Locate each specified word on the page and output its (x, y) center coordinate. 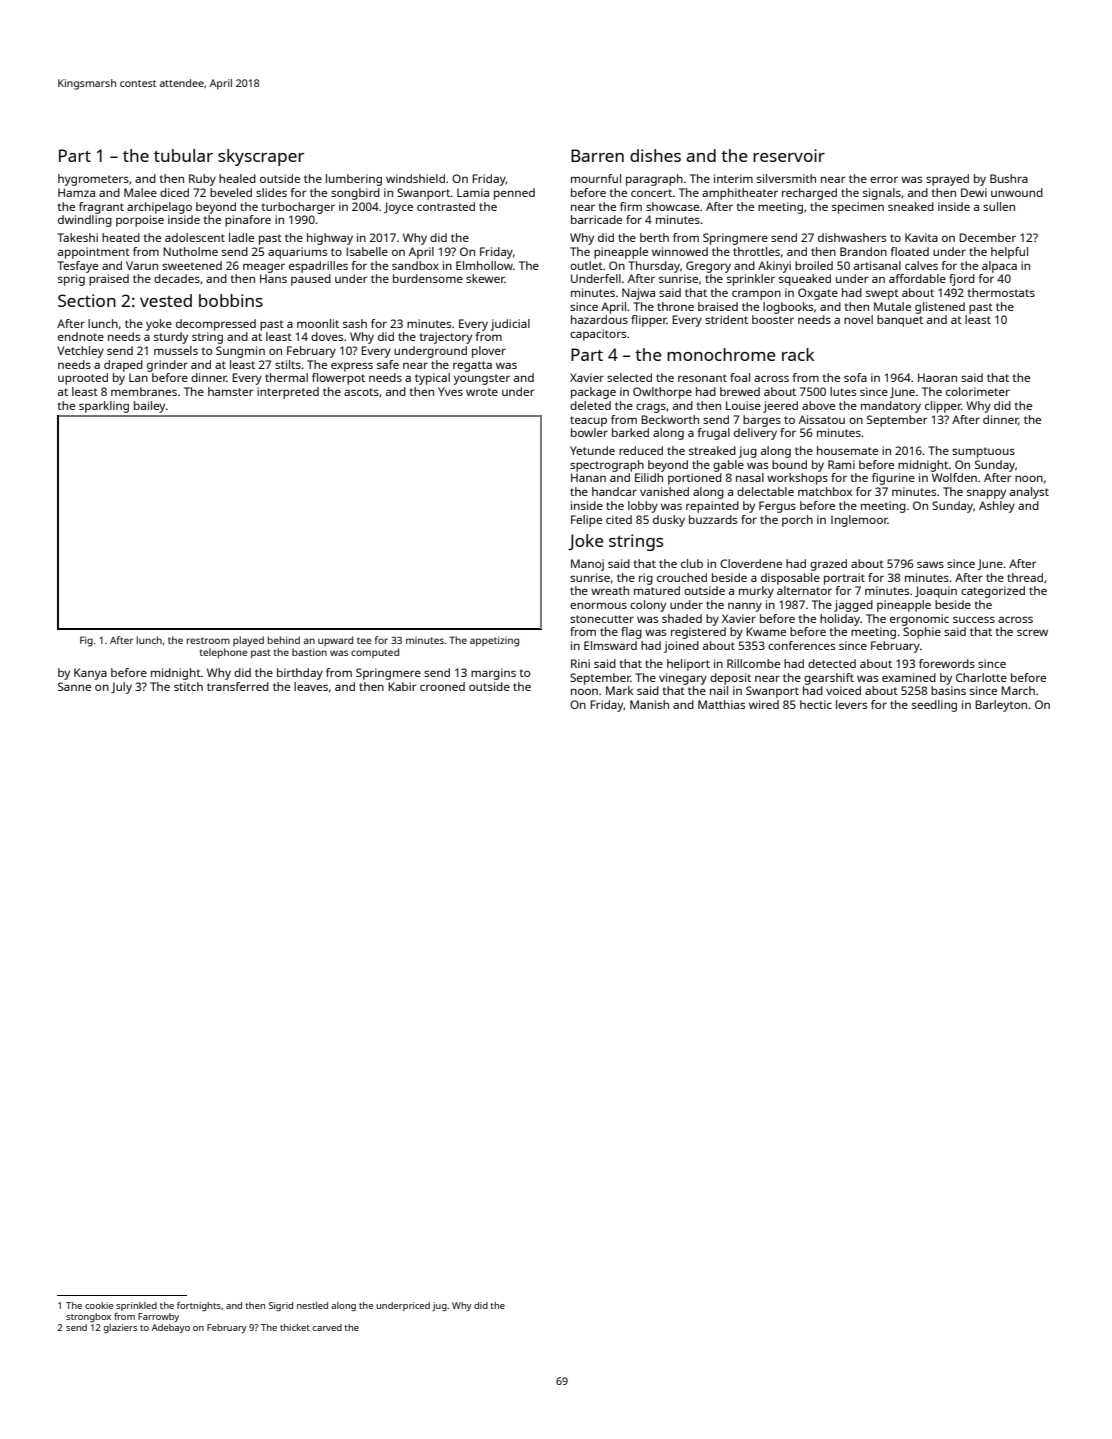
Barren (597, 155)
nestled (312, 1305)
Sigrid (281, 1306)
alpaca (999, 267)
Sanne (74, 686)
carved (327, 1327)
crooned (442, 686)
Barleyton (1001, 706)
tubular (183, 155)
